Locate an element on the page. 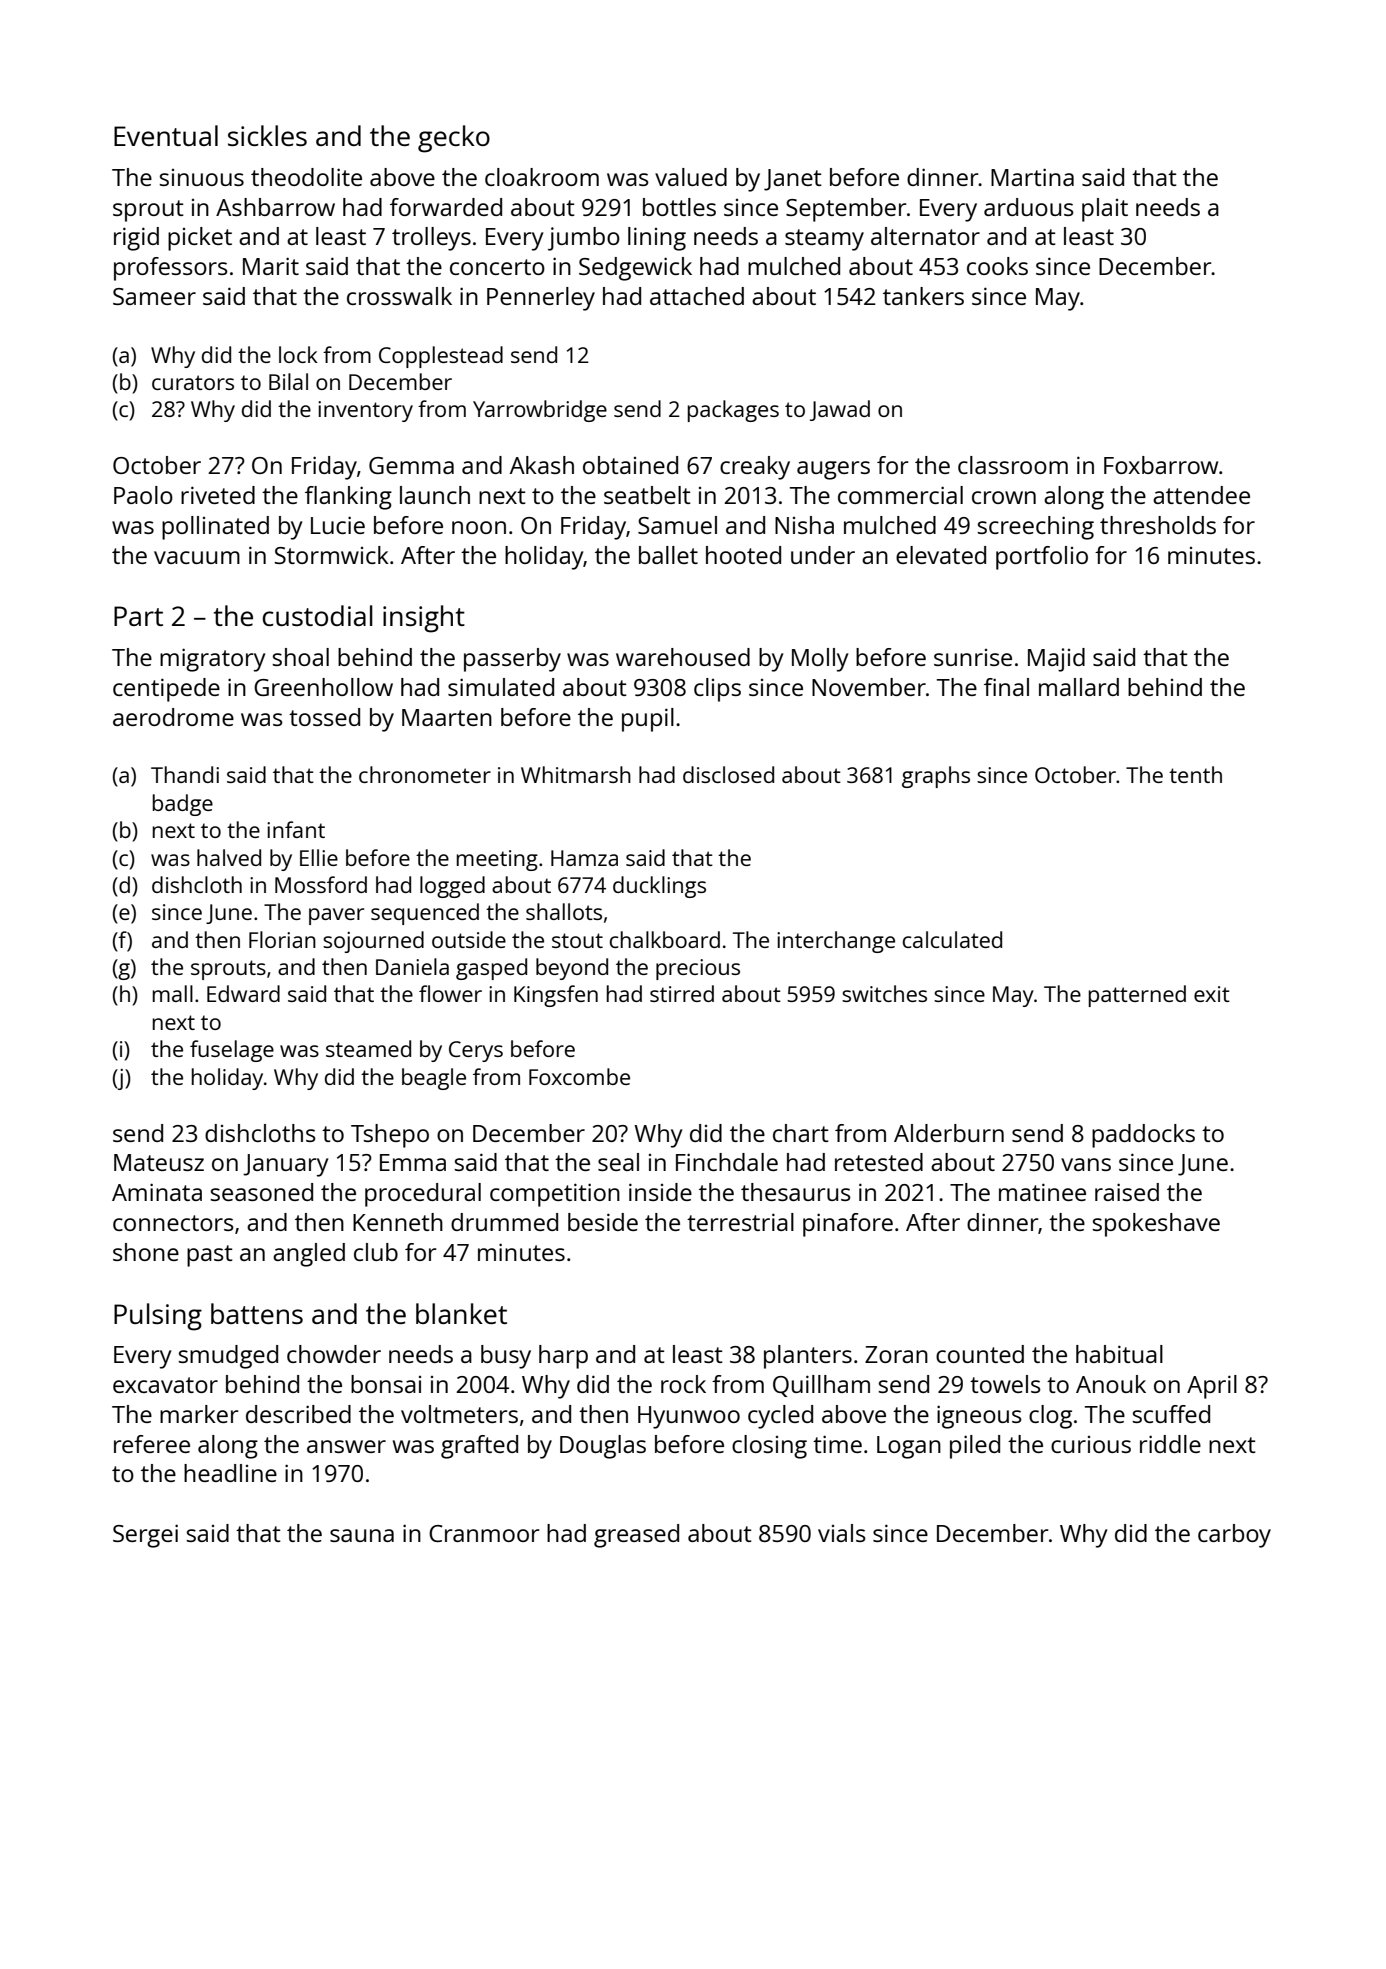 The height and width of the image is (1969, 1386). gecko is located at coordinates (454, 139).
